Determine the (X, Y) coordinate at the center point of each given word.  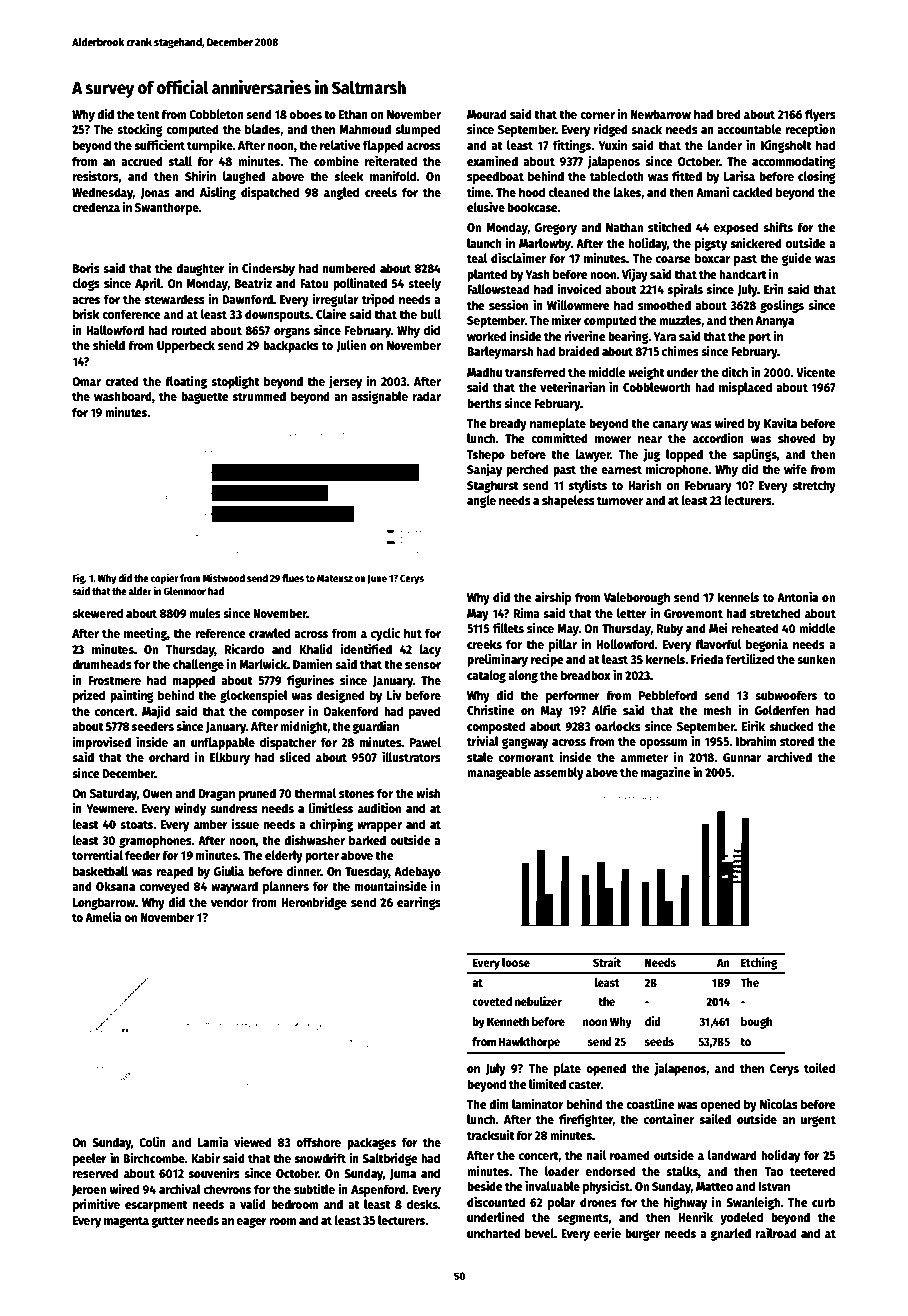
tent (148, 114)
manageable (499, 773)
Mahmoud (365, 129)
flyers (820, 115)
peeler (90, 1159)
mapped (194, 681)
